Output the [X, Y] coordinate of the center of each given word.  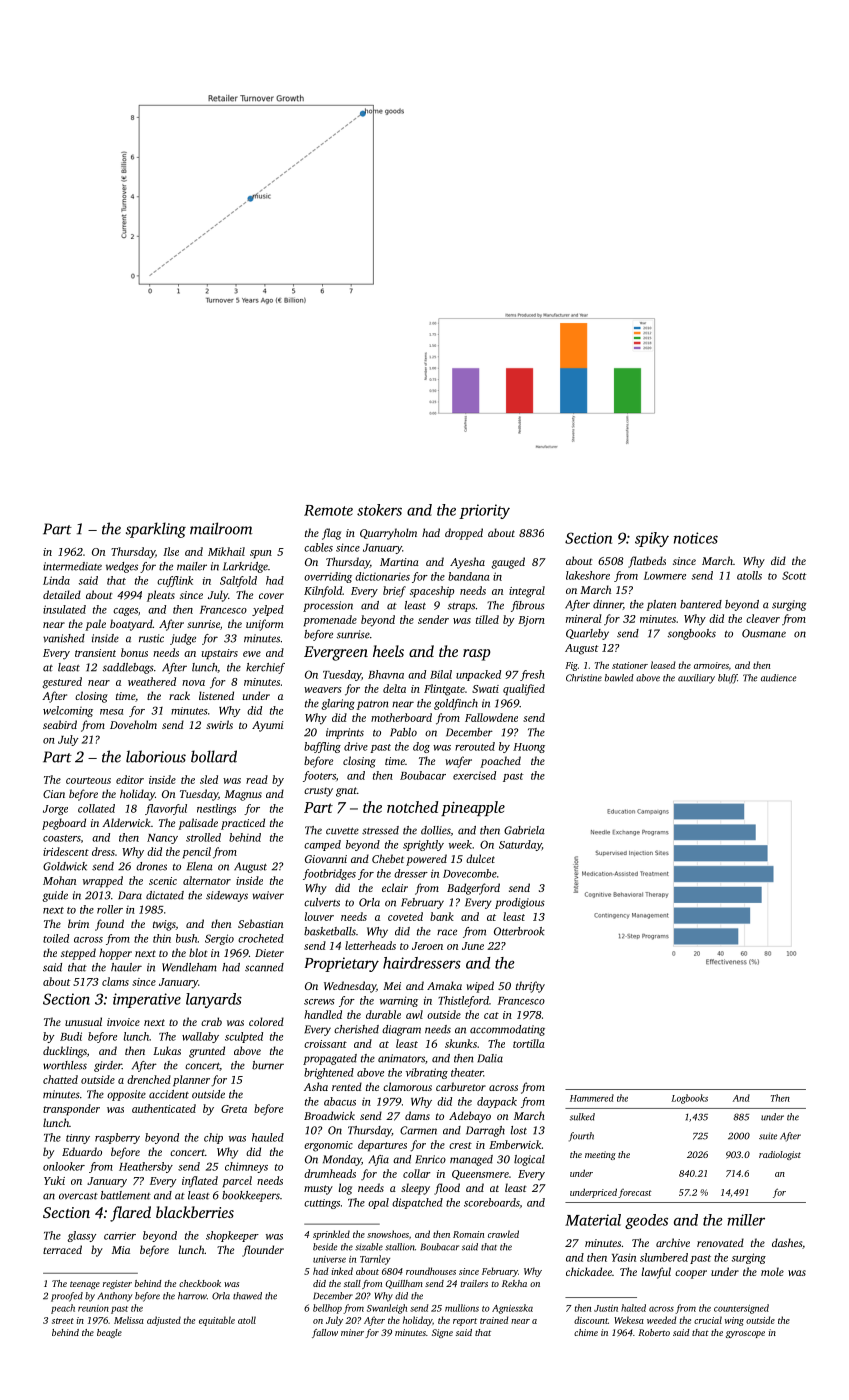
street [63, 1321]
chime [586, 1332]
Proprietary [342, 964]
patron [372, 705]
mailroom [221, 528]
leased [663, 665]
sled [209, 779]
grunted [207, 1052]
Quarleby [587, 634]
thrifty [530, 987]
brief [394, 591]
